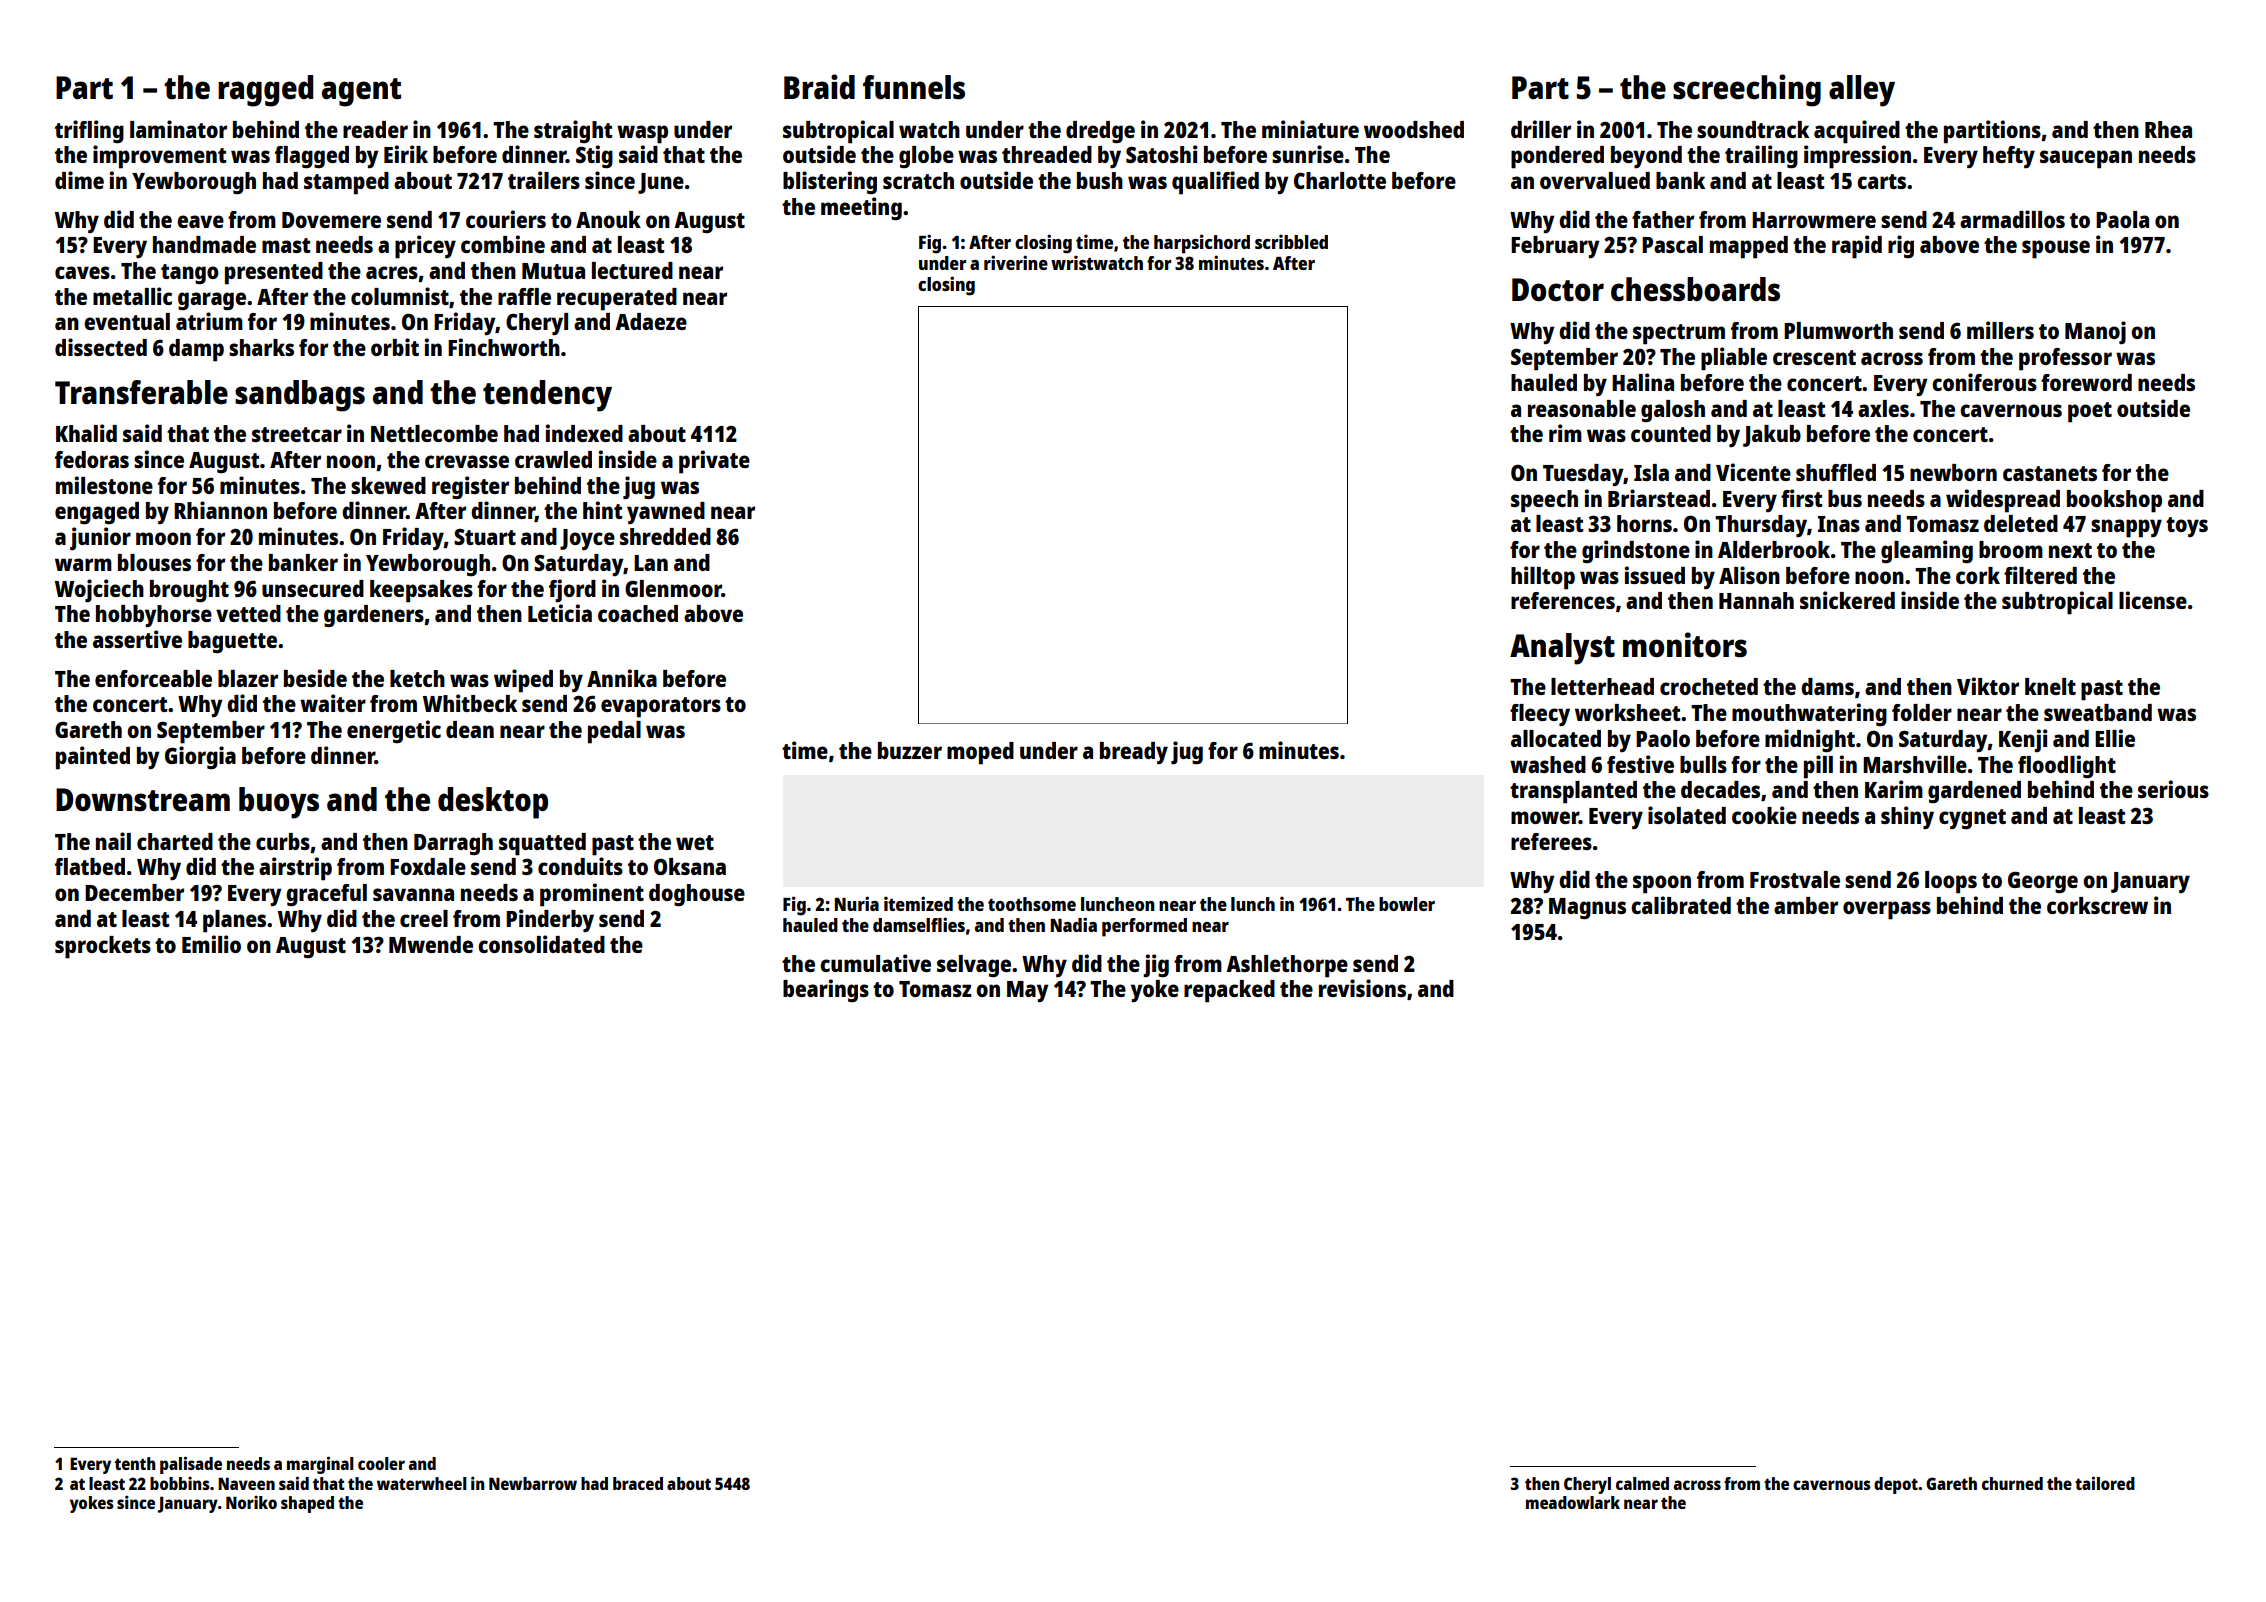 Image resolution: width=2266 pixels, height=1602 pixels. What do you see at coordinates (265, 91) in the document?
I see `ragged` at bounding box center [265, 91].
